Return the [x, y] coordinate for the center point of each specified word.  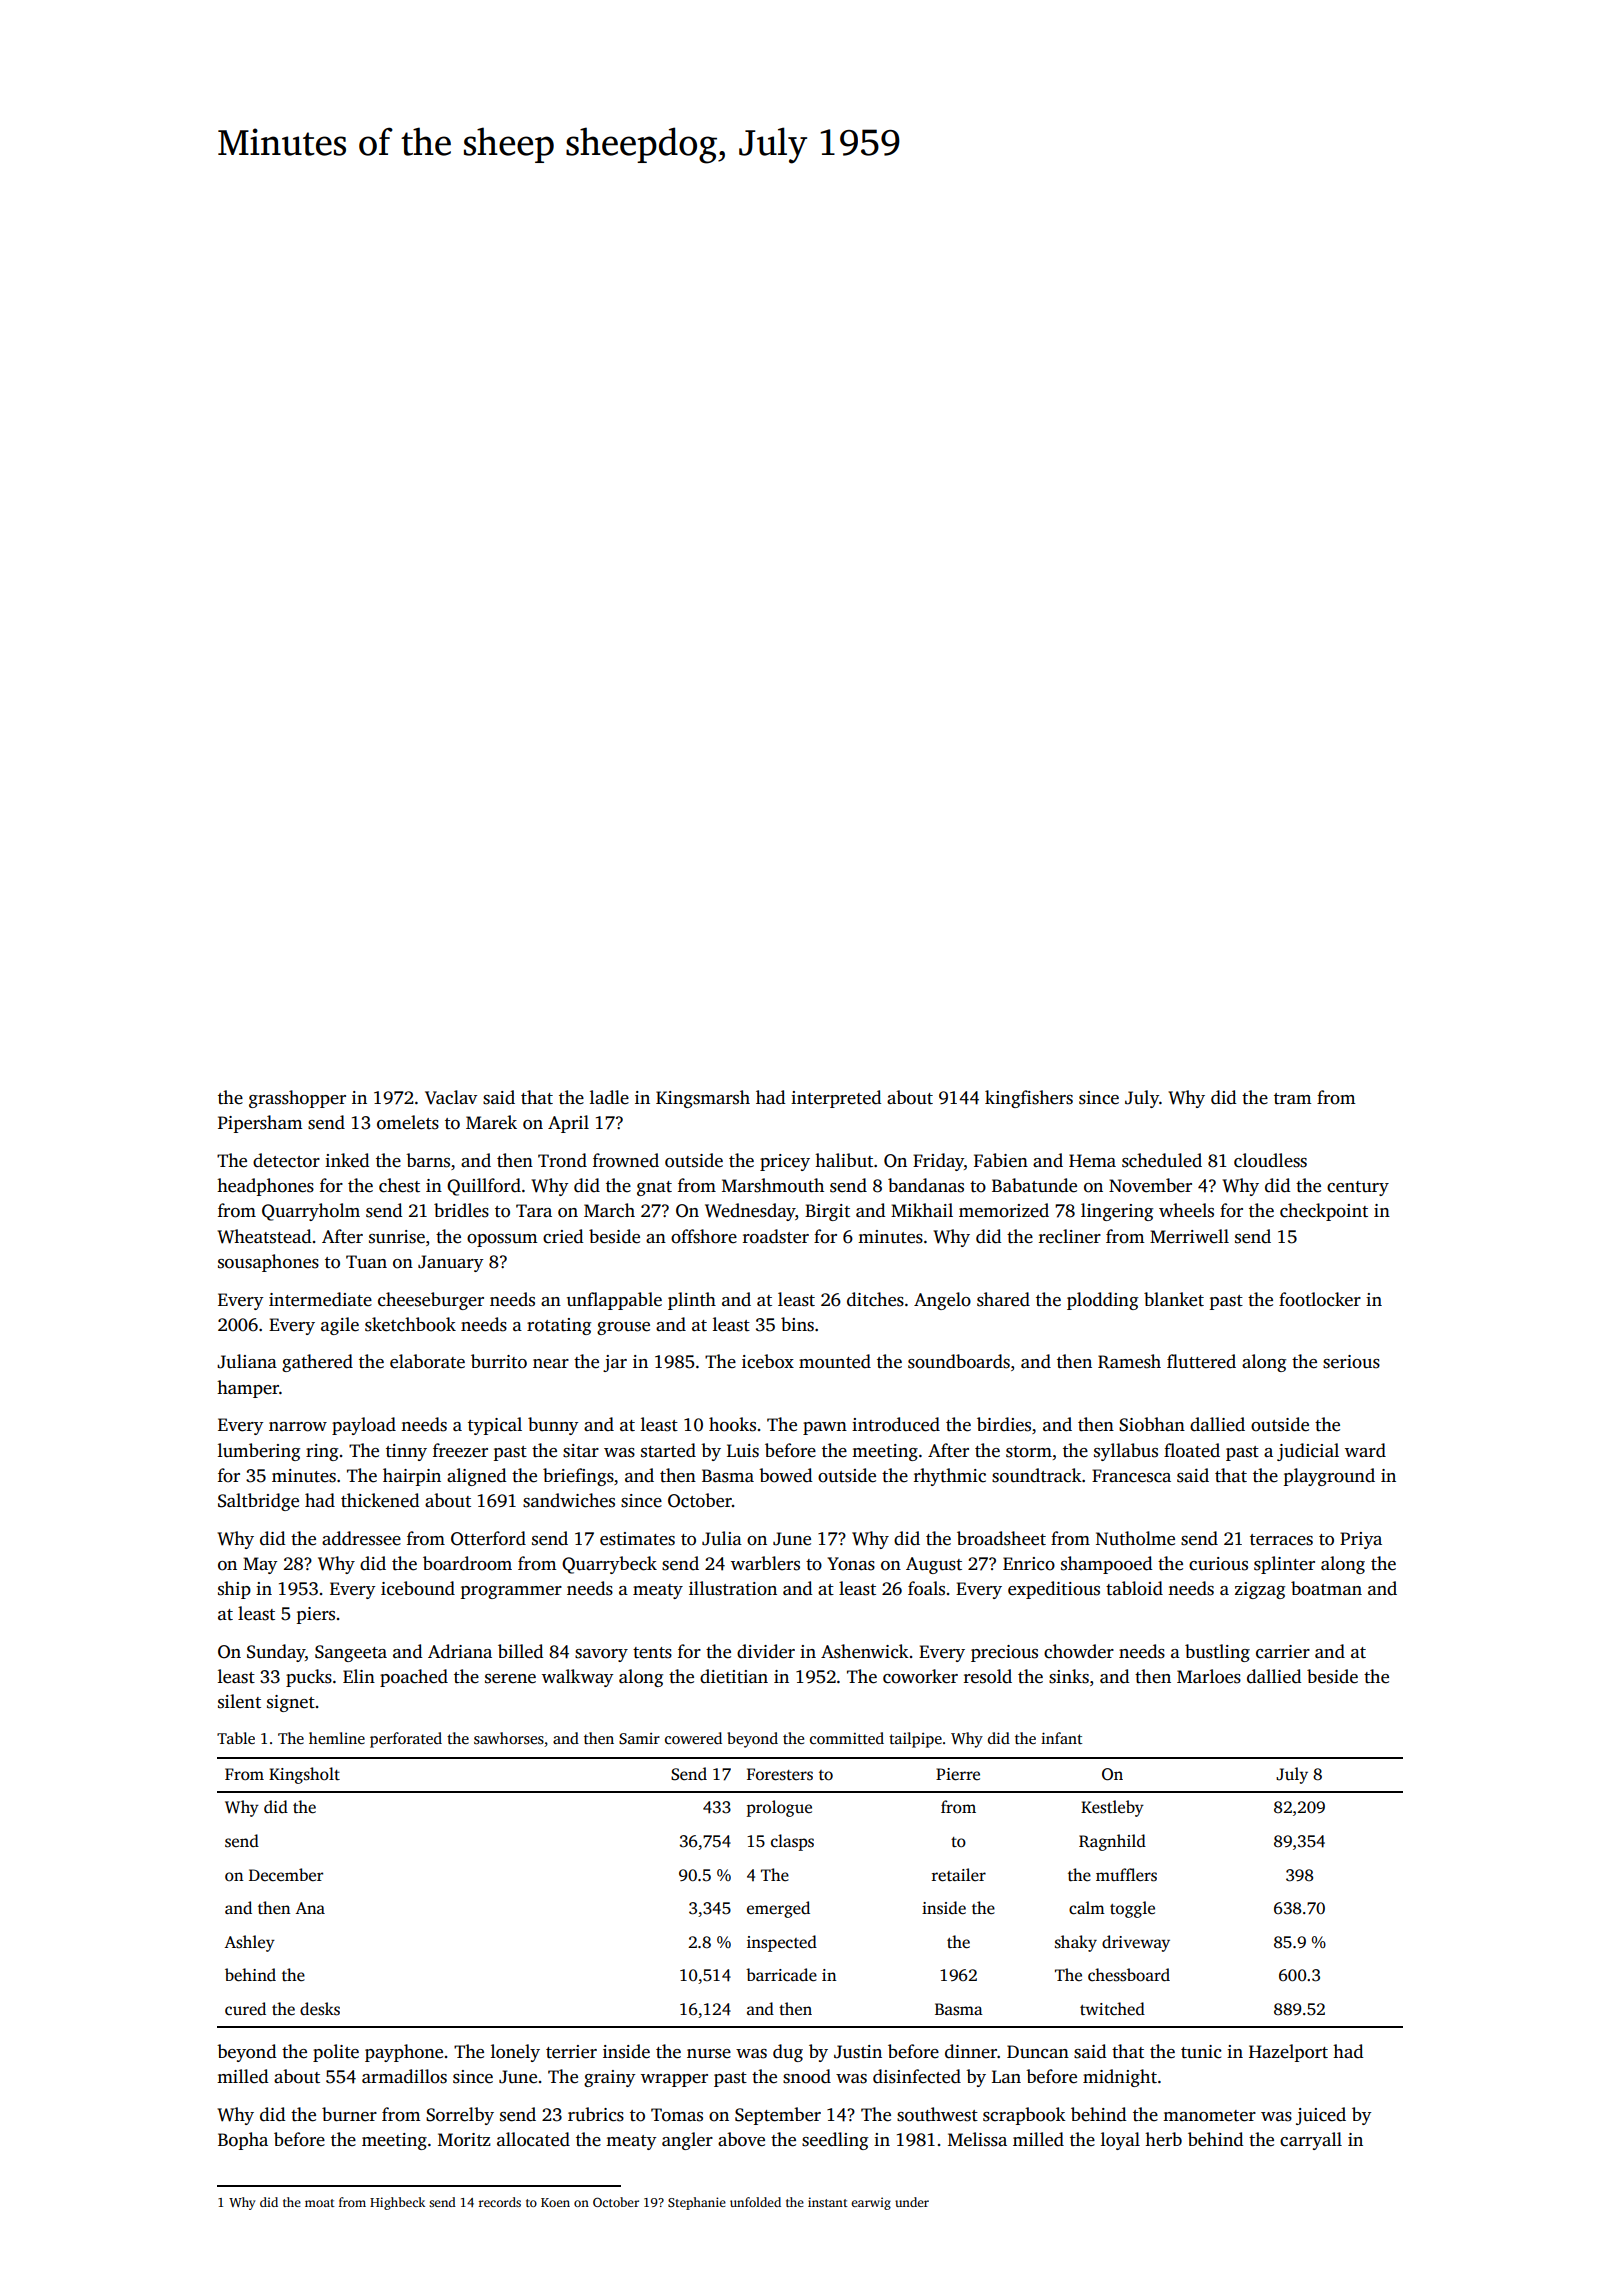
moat [320, 2203]
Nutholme [1135, 1538]
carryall [1311, 2141]
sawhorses [509, 1738]
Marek [491, 1122]
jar [615, 1363]
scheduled [1162, 1160]
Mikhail [922, 1210]
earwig [871, 2203]
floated [1192, 1450]
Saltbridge [258, 1502]
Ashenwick [865, 1651]
